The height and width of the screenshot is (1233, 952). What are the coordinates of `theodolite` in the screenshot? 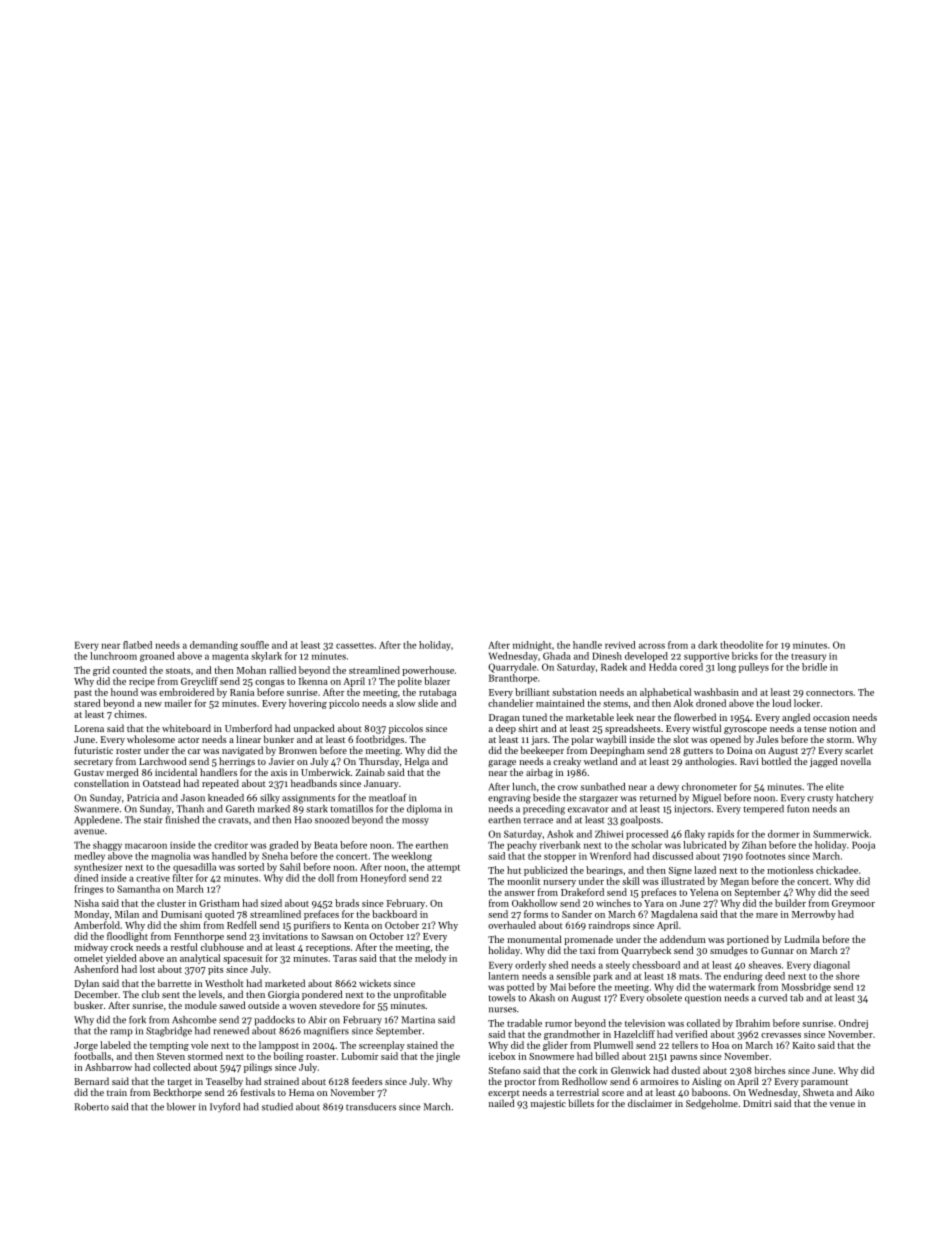 It's located at (741, 645).
